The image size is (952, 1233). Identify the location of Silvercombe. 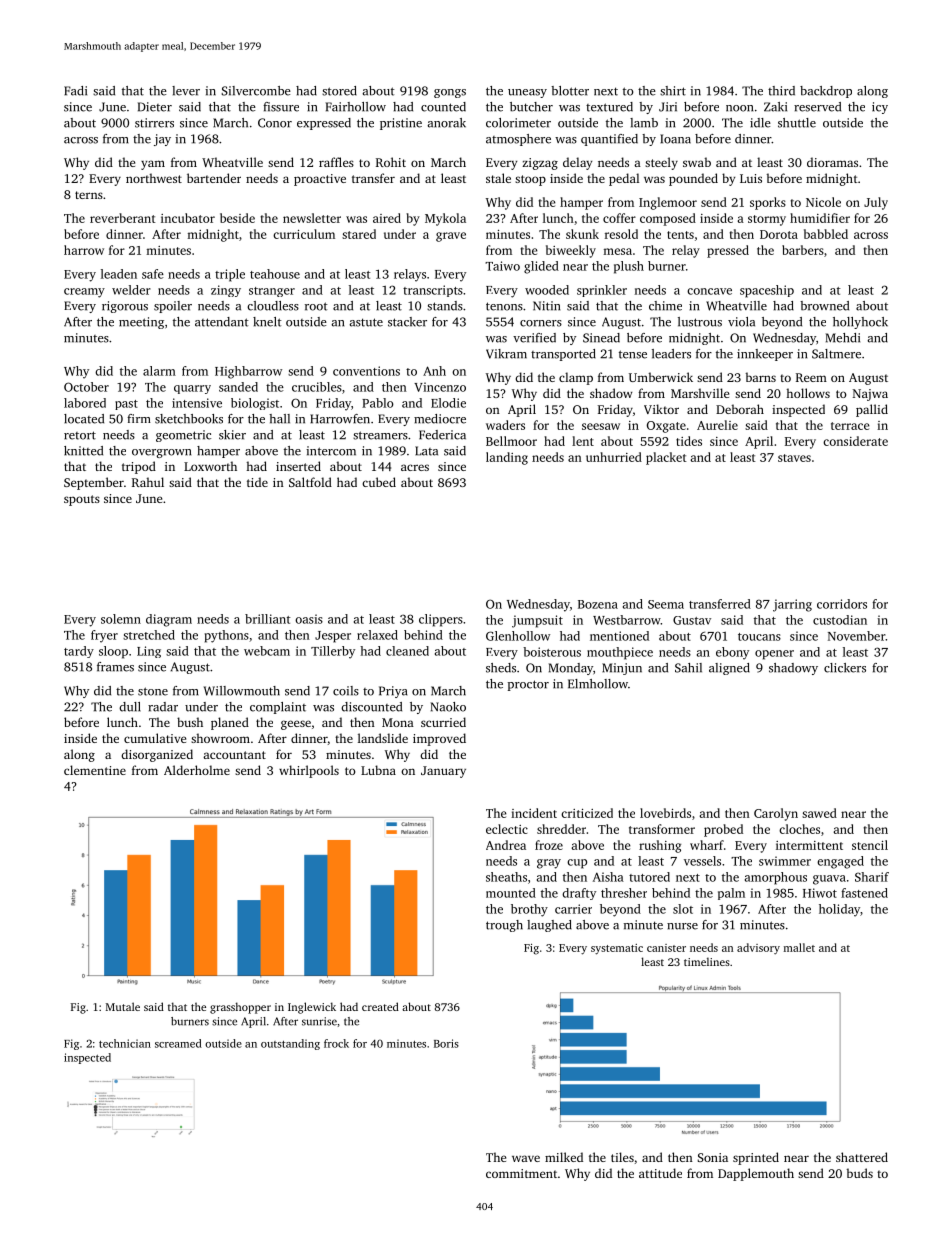
(256, 91).
